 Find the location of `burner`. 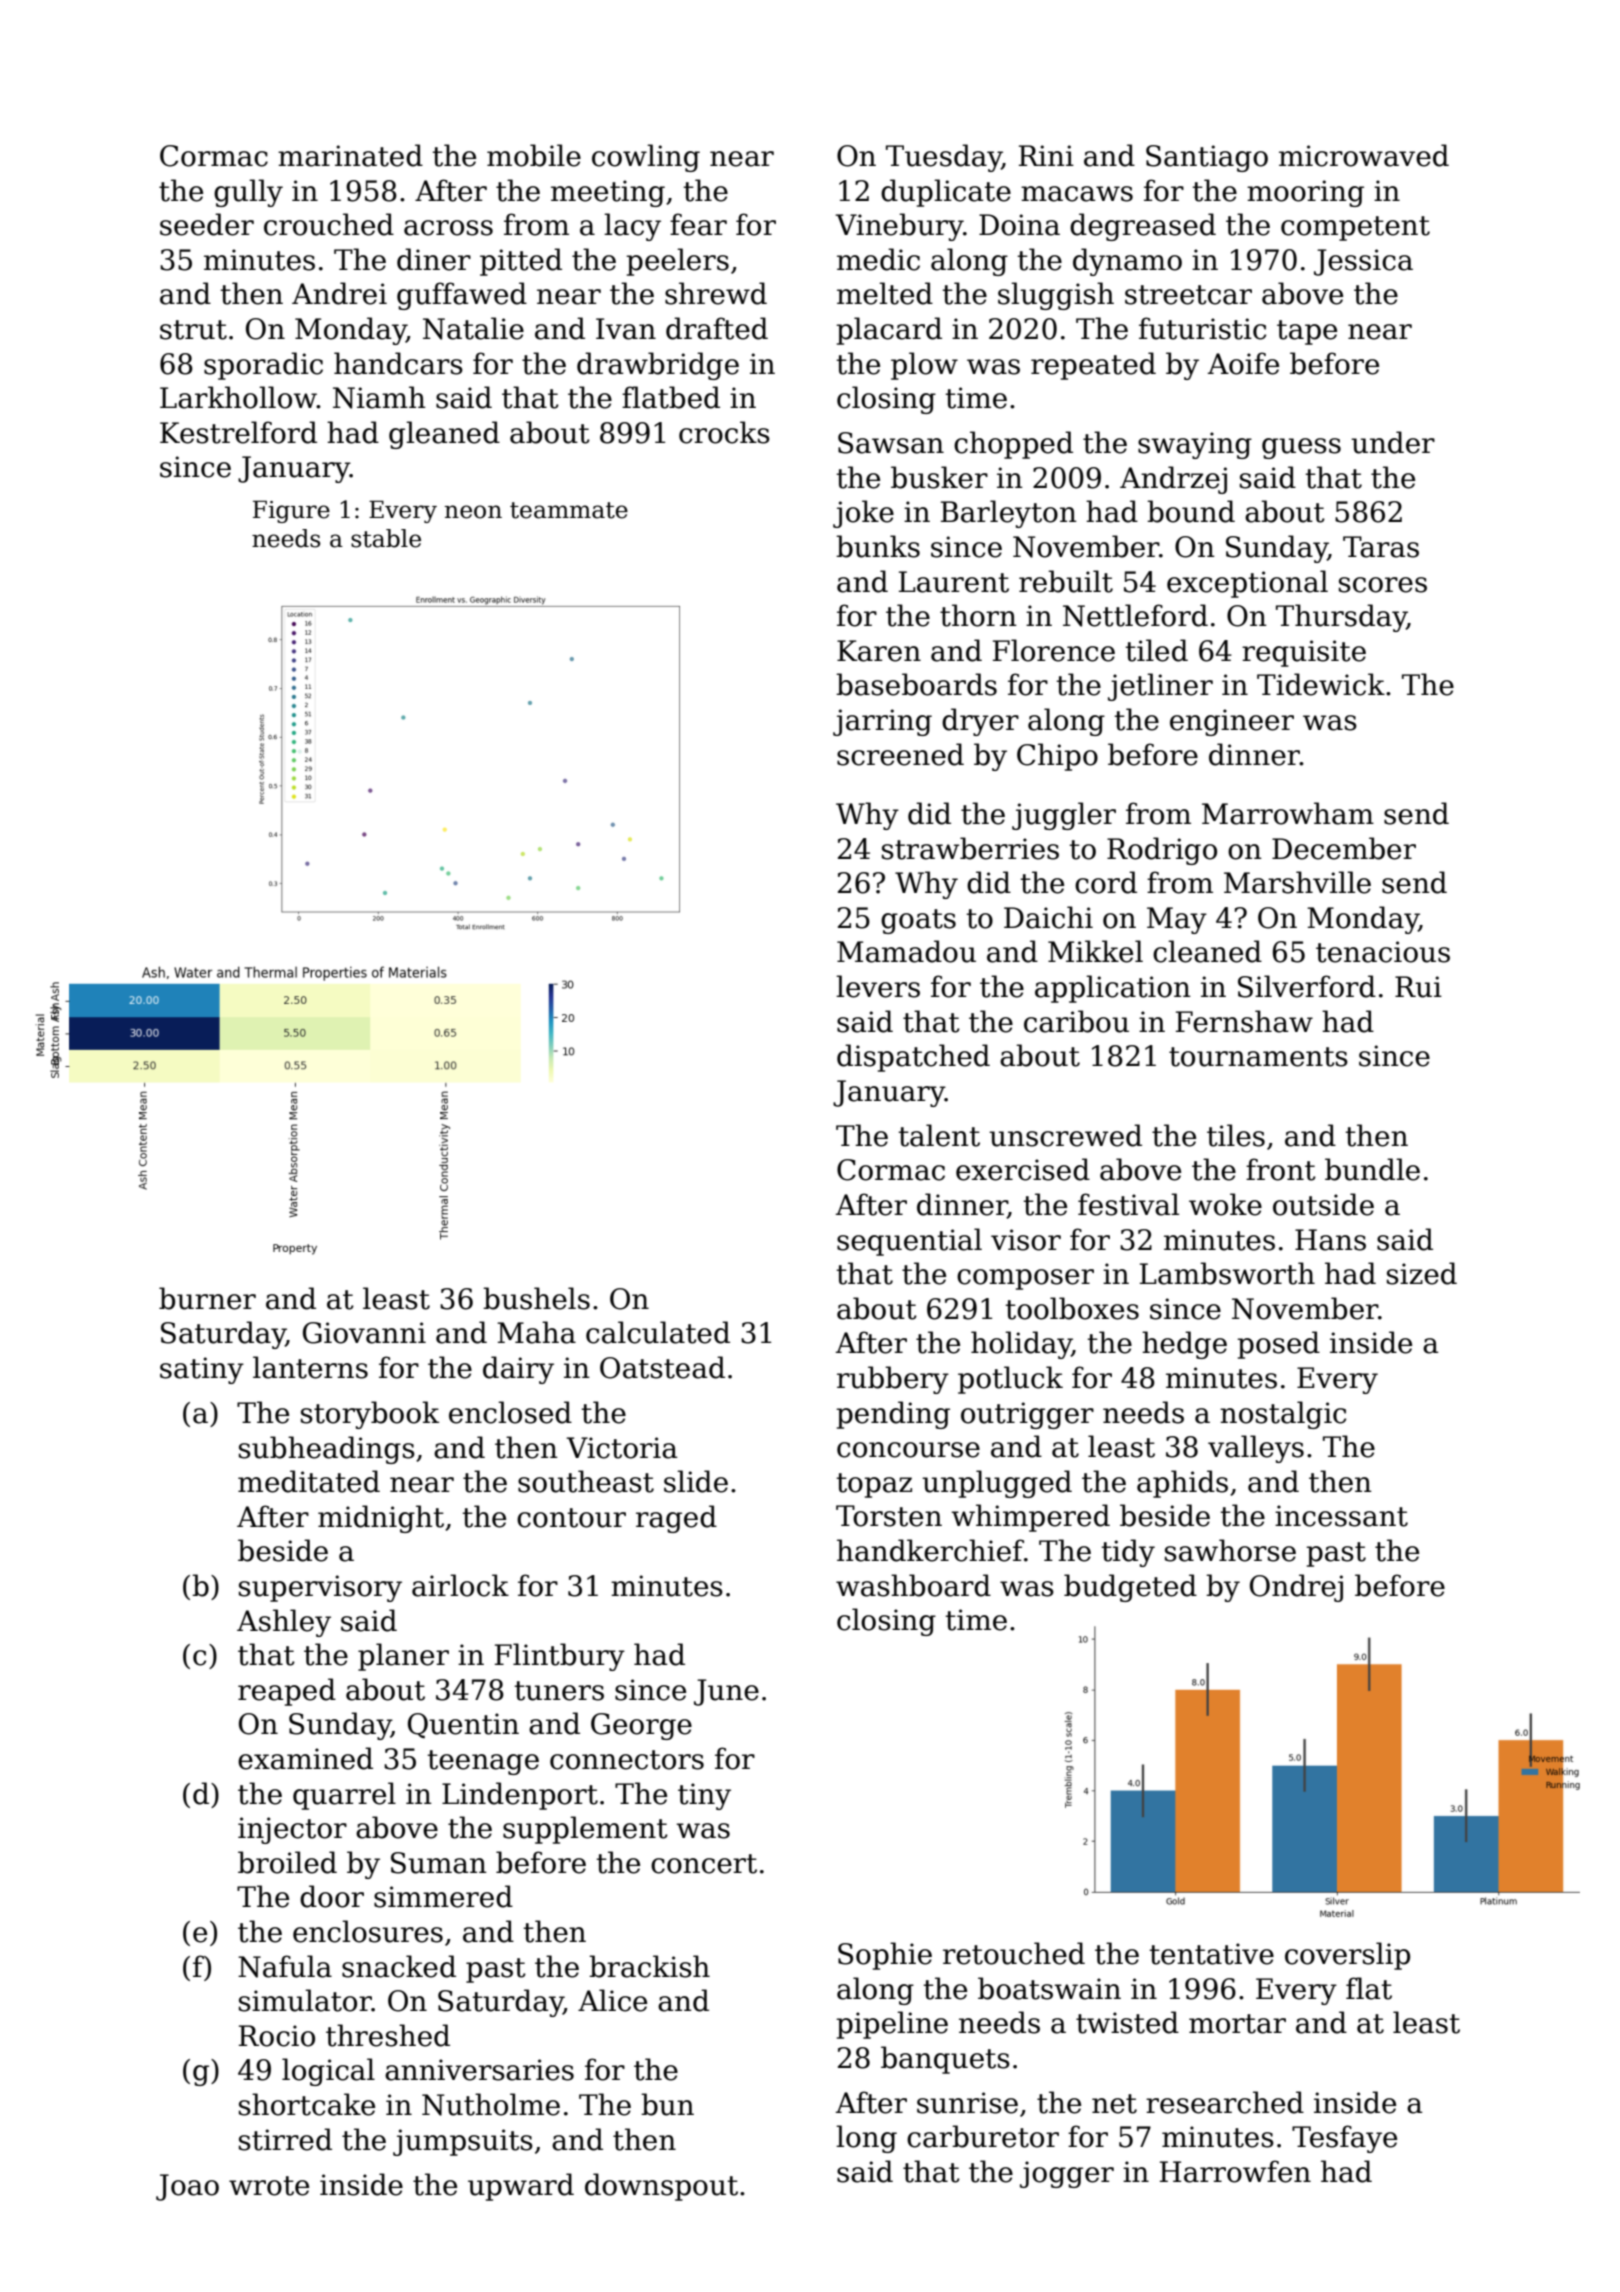

burner is located at coordinates (207, 1298).
